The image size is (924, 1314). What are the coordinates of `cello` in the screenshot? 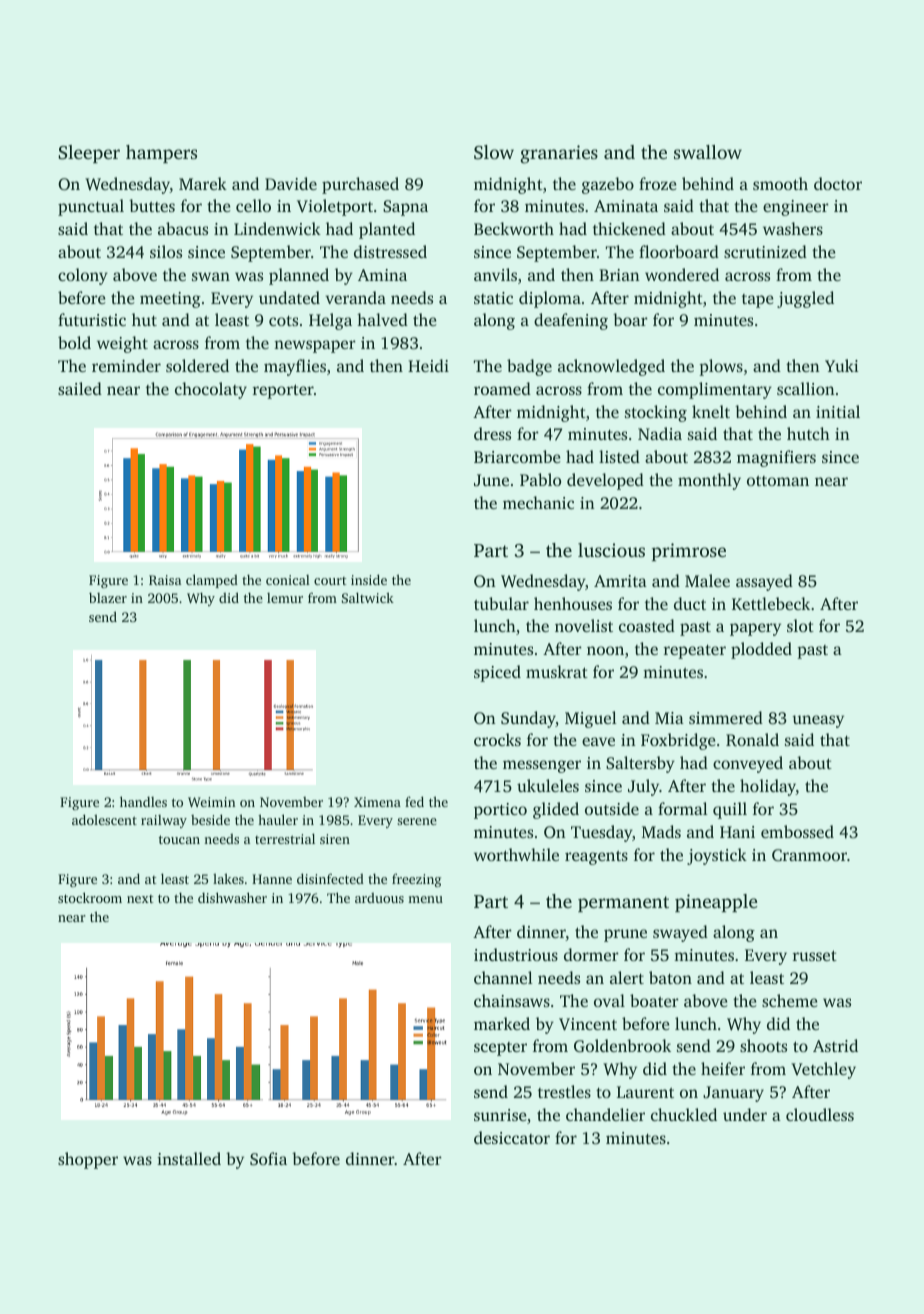 It's located at (253, 205).
